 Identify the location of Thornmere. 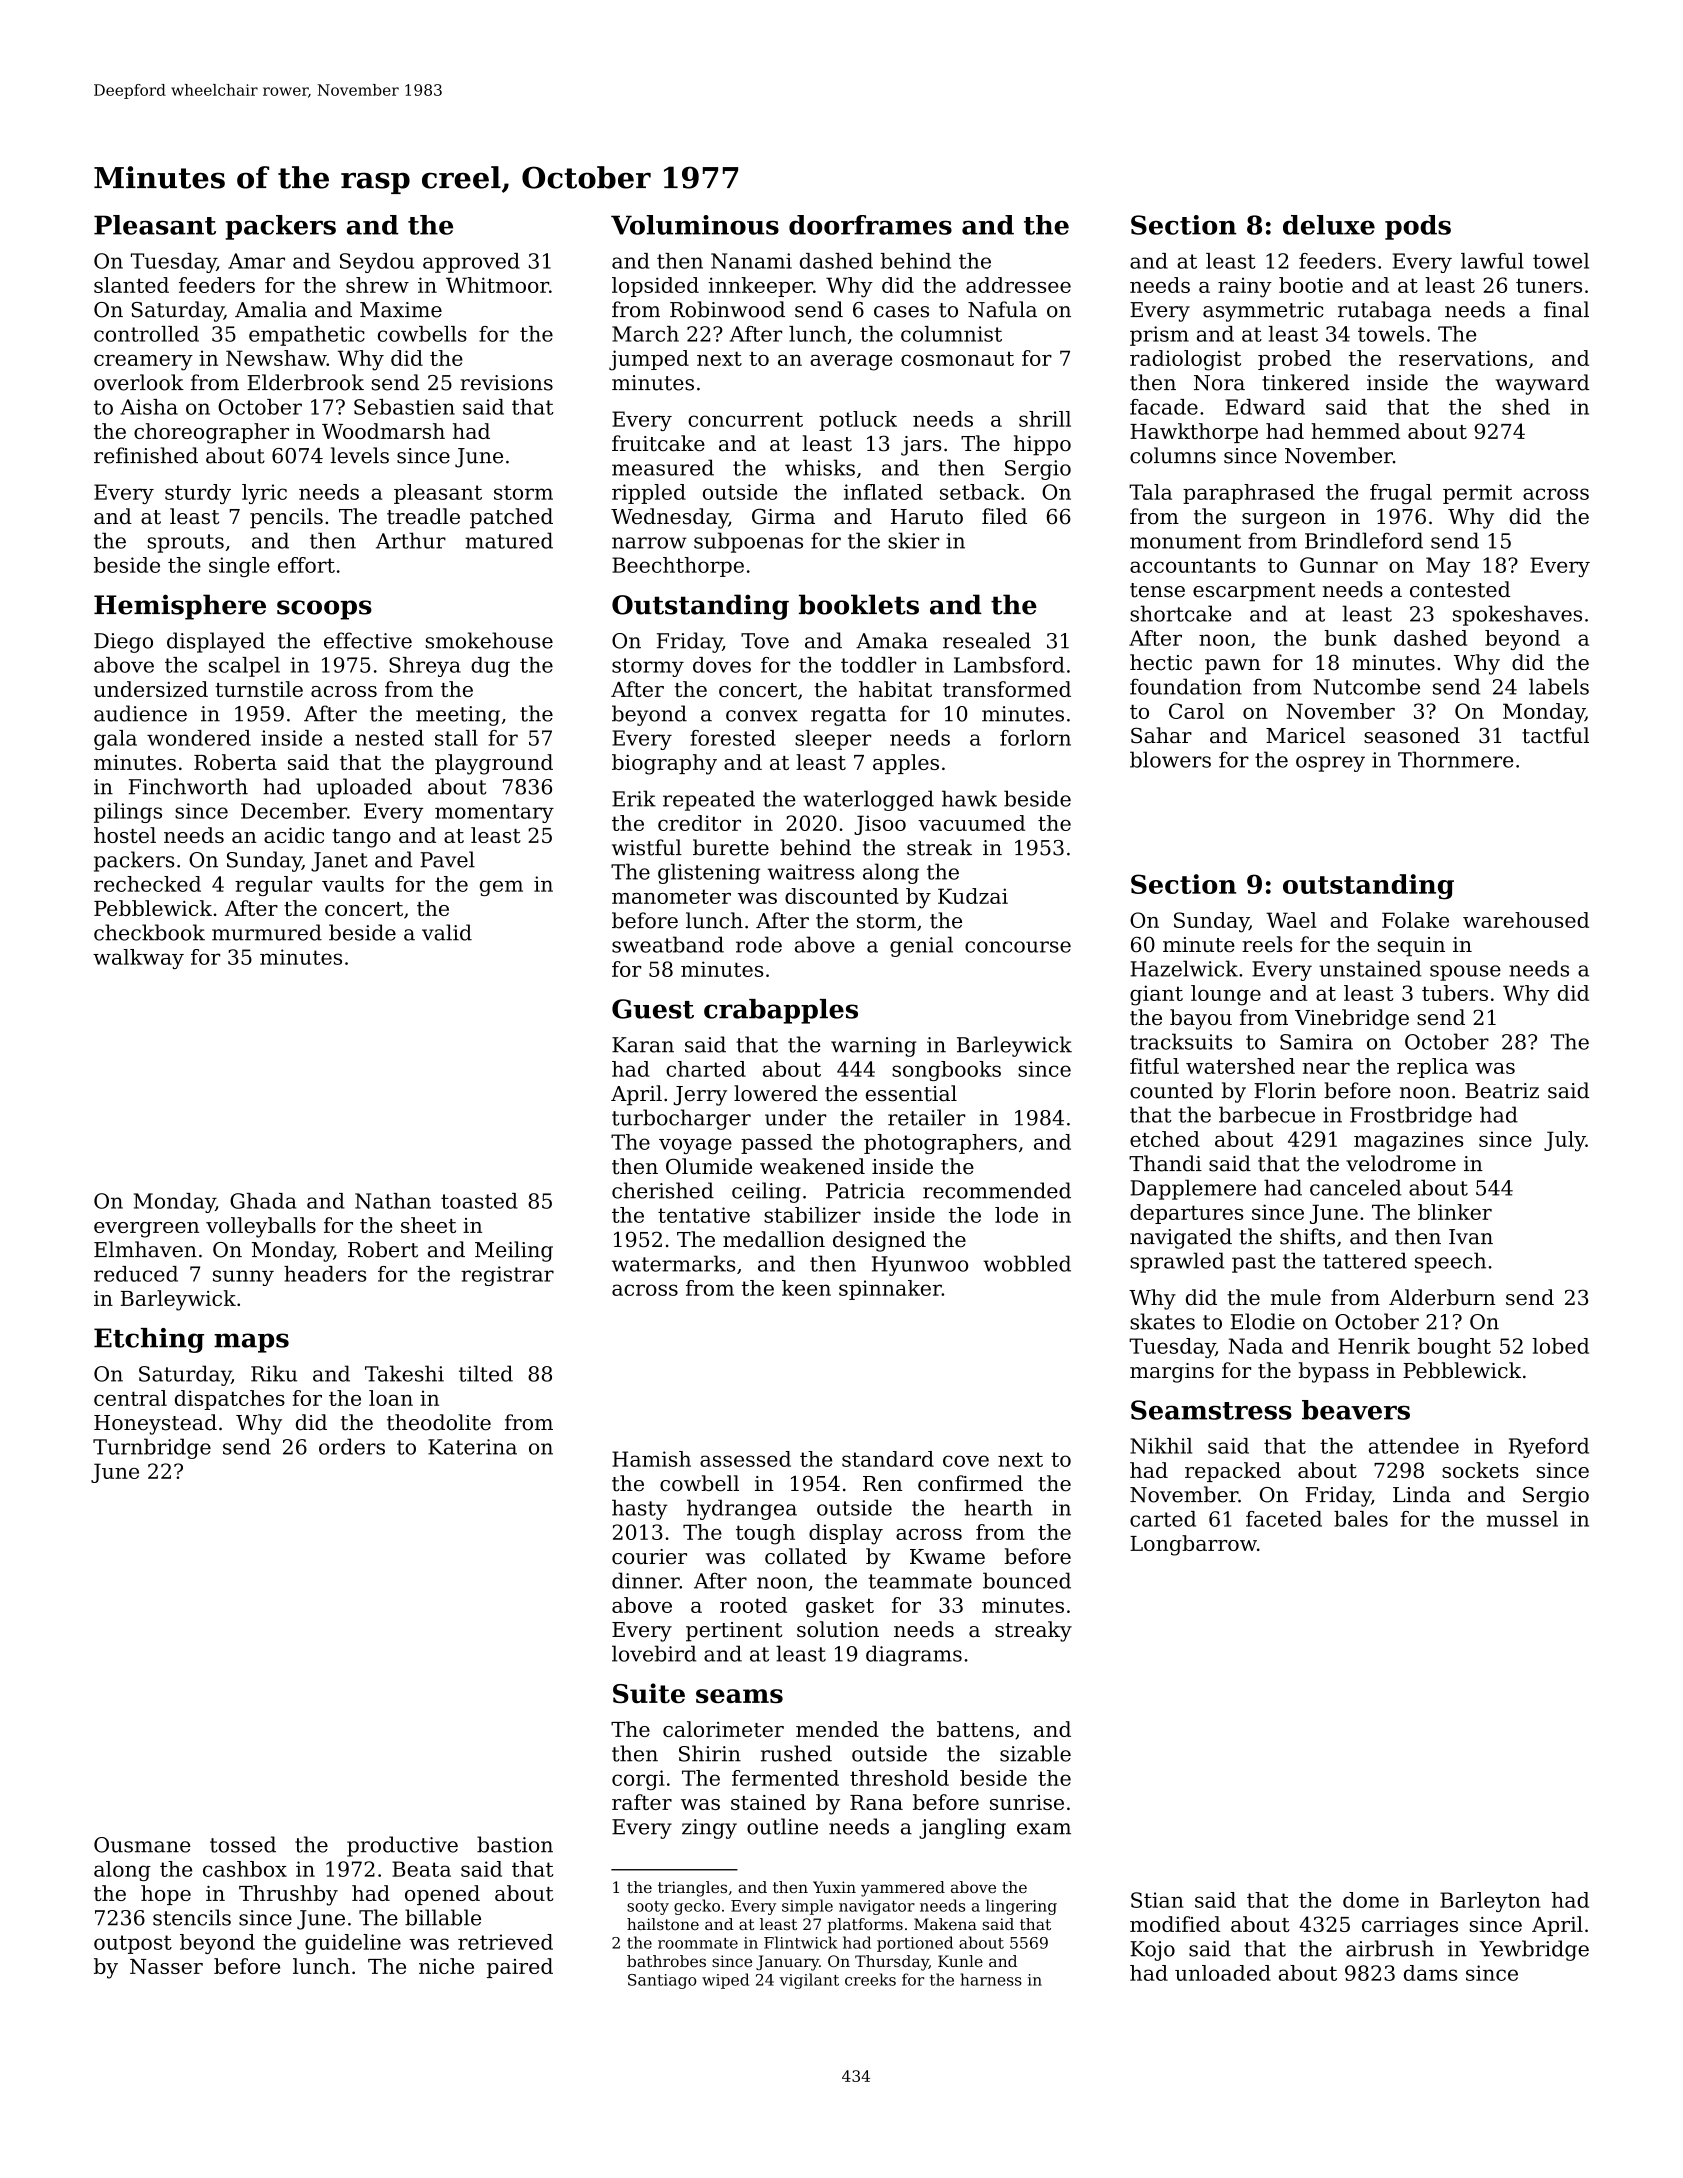
(1455, 759).
